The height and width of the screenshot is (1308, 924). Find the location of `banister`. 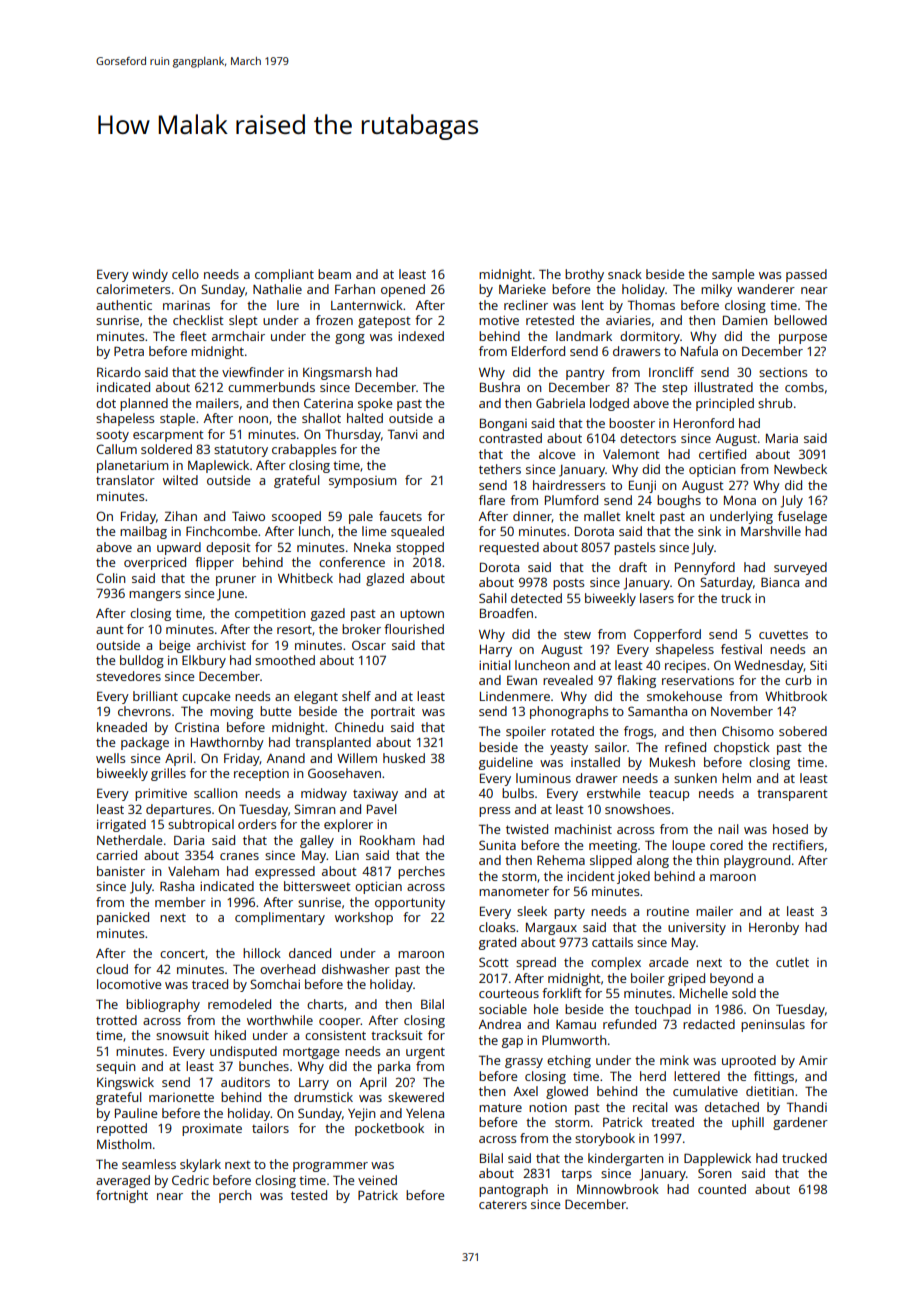

banister is located at coordinates (121, 871).
